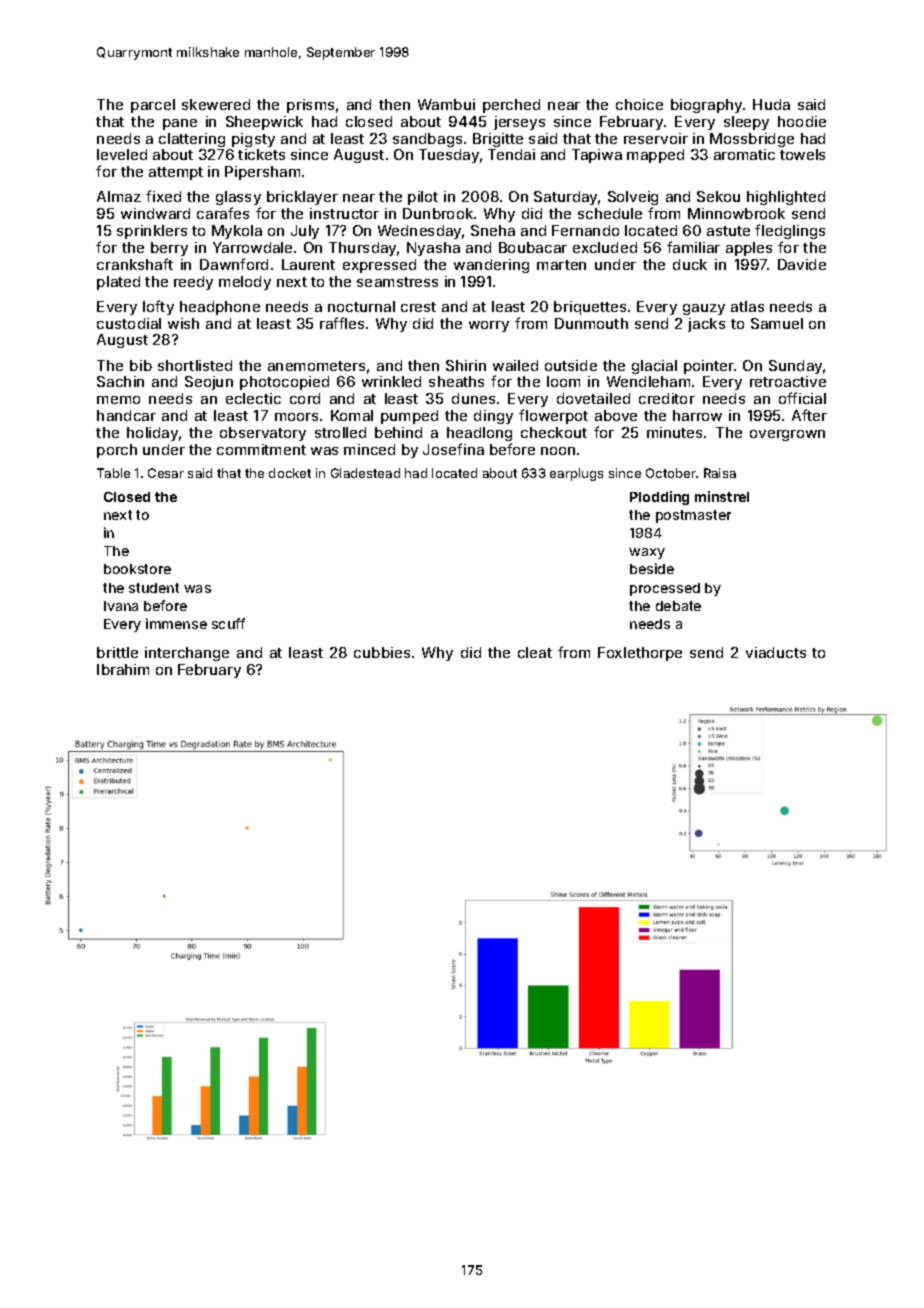 This document has width=924, height=1308. Describe the element at coordinates (153, 106) in the document. I see `parcel` at that location.
